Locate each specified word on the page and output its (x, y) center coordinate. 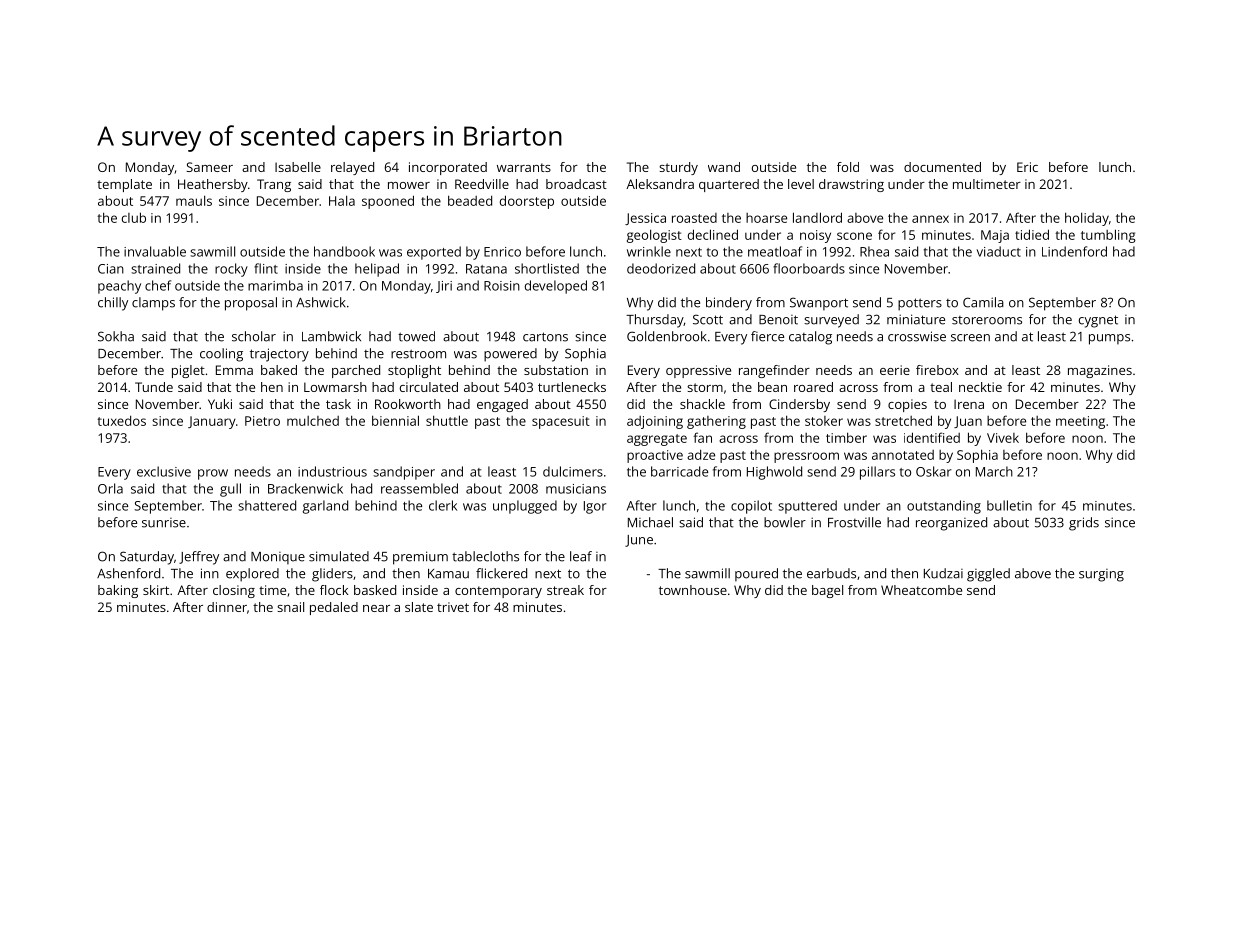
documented (942, 167)
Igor (595, 507)
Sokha (116, 336)
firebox (937, 370)
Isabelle (298, 167)
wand (724, 167)
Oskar (934, 471)
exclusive (164, 471)
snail (290, 607)
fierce (767, 336)
